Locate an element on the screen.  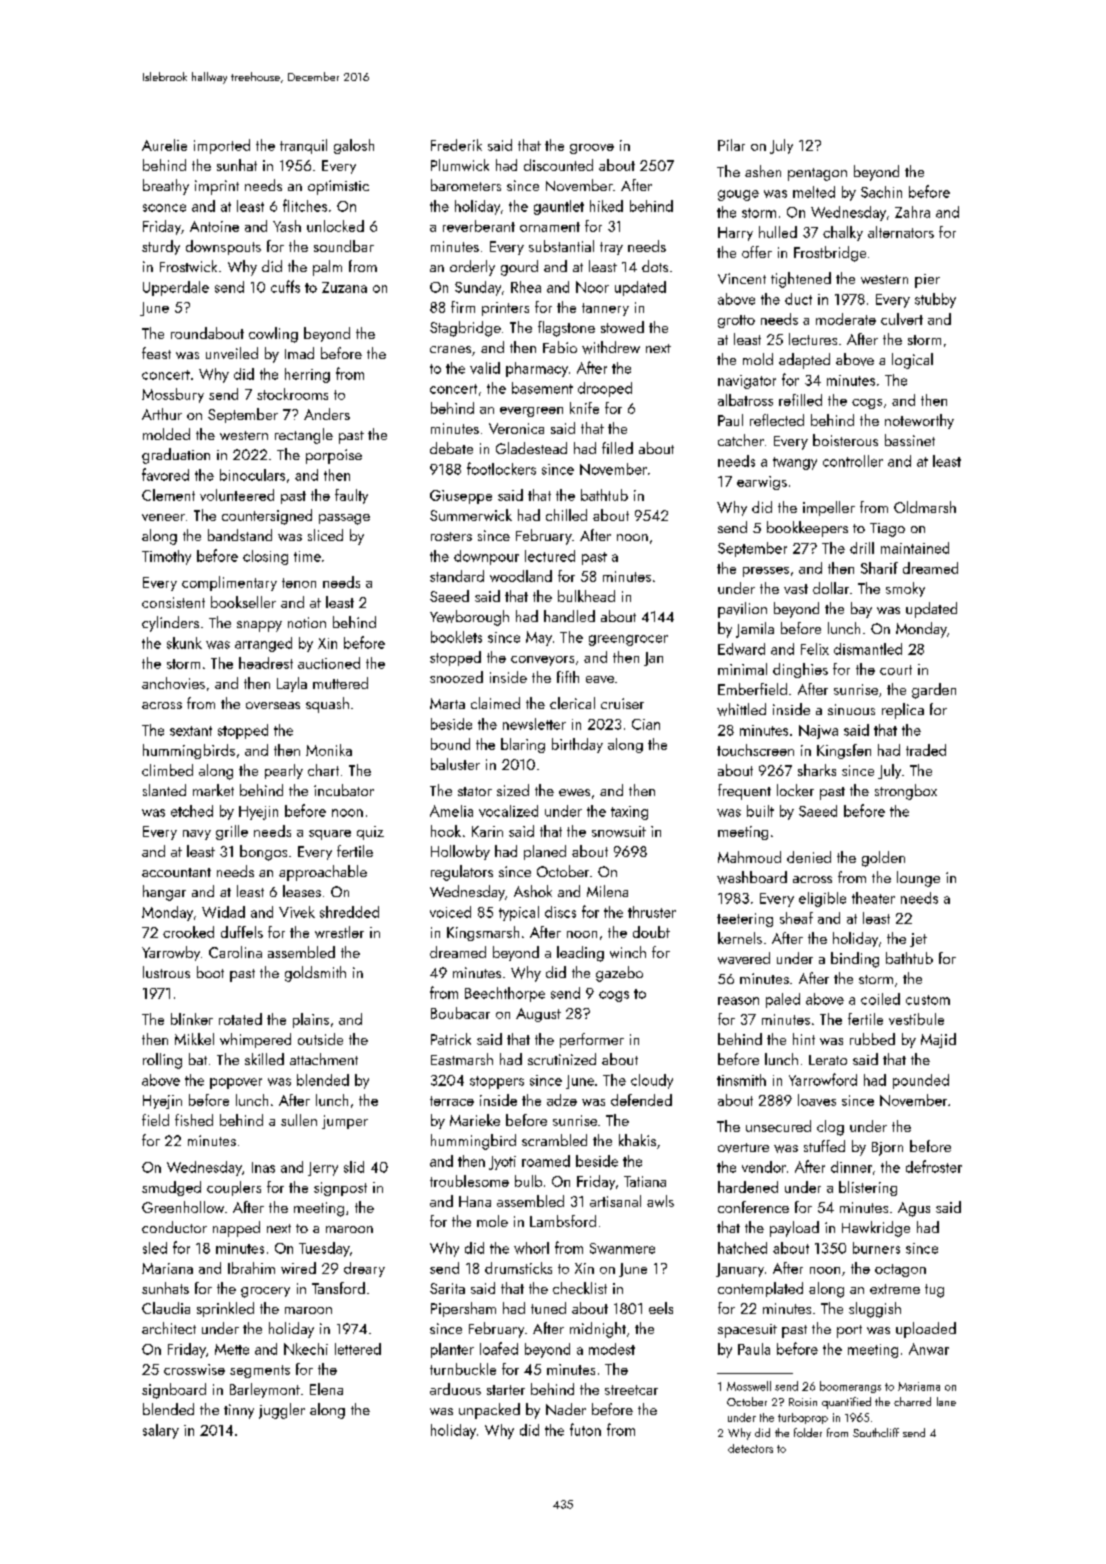
Sachin is located at coordinates (881, 192).
